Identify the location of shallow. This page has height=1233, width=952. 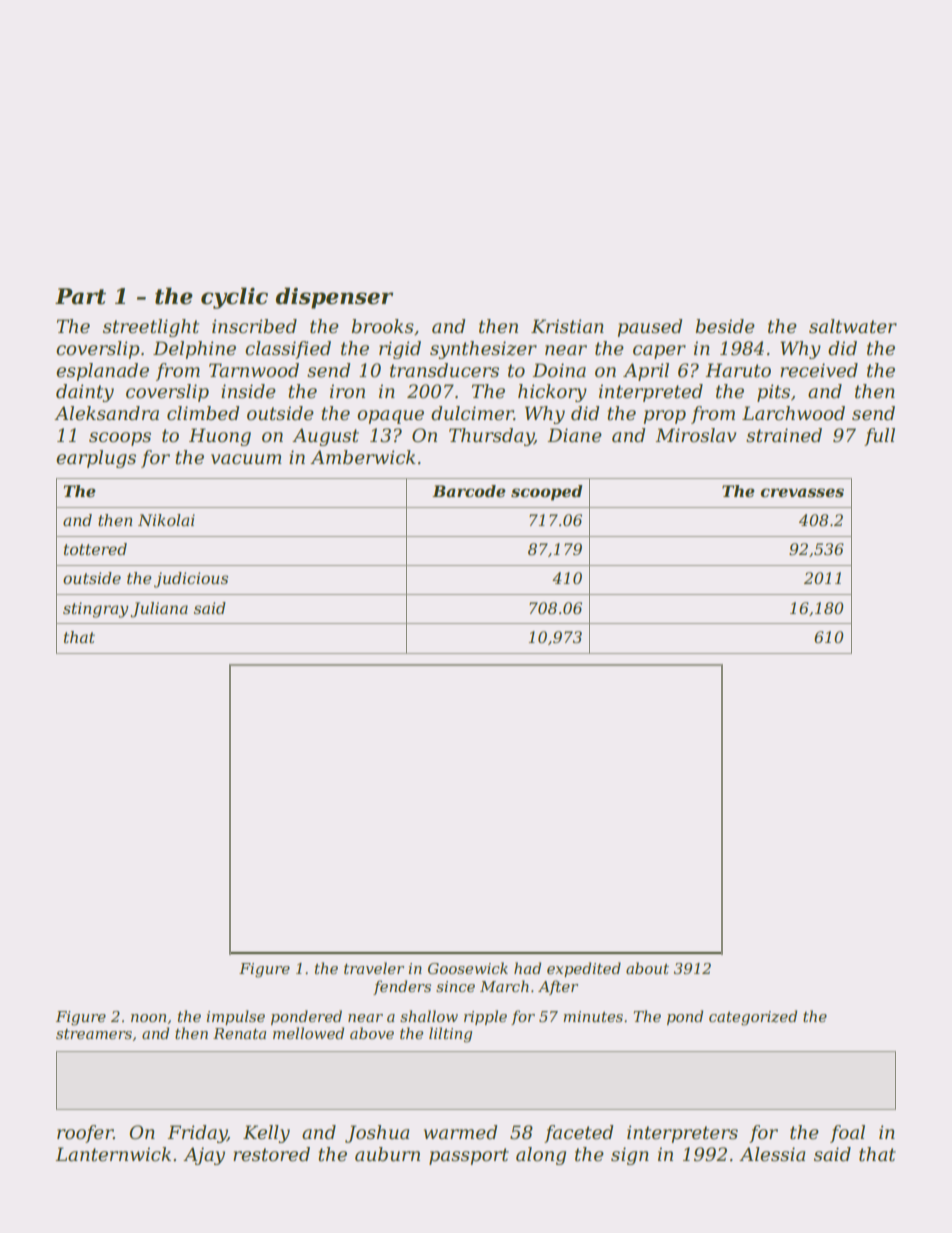
(429, 1016).
